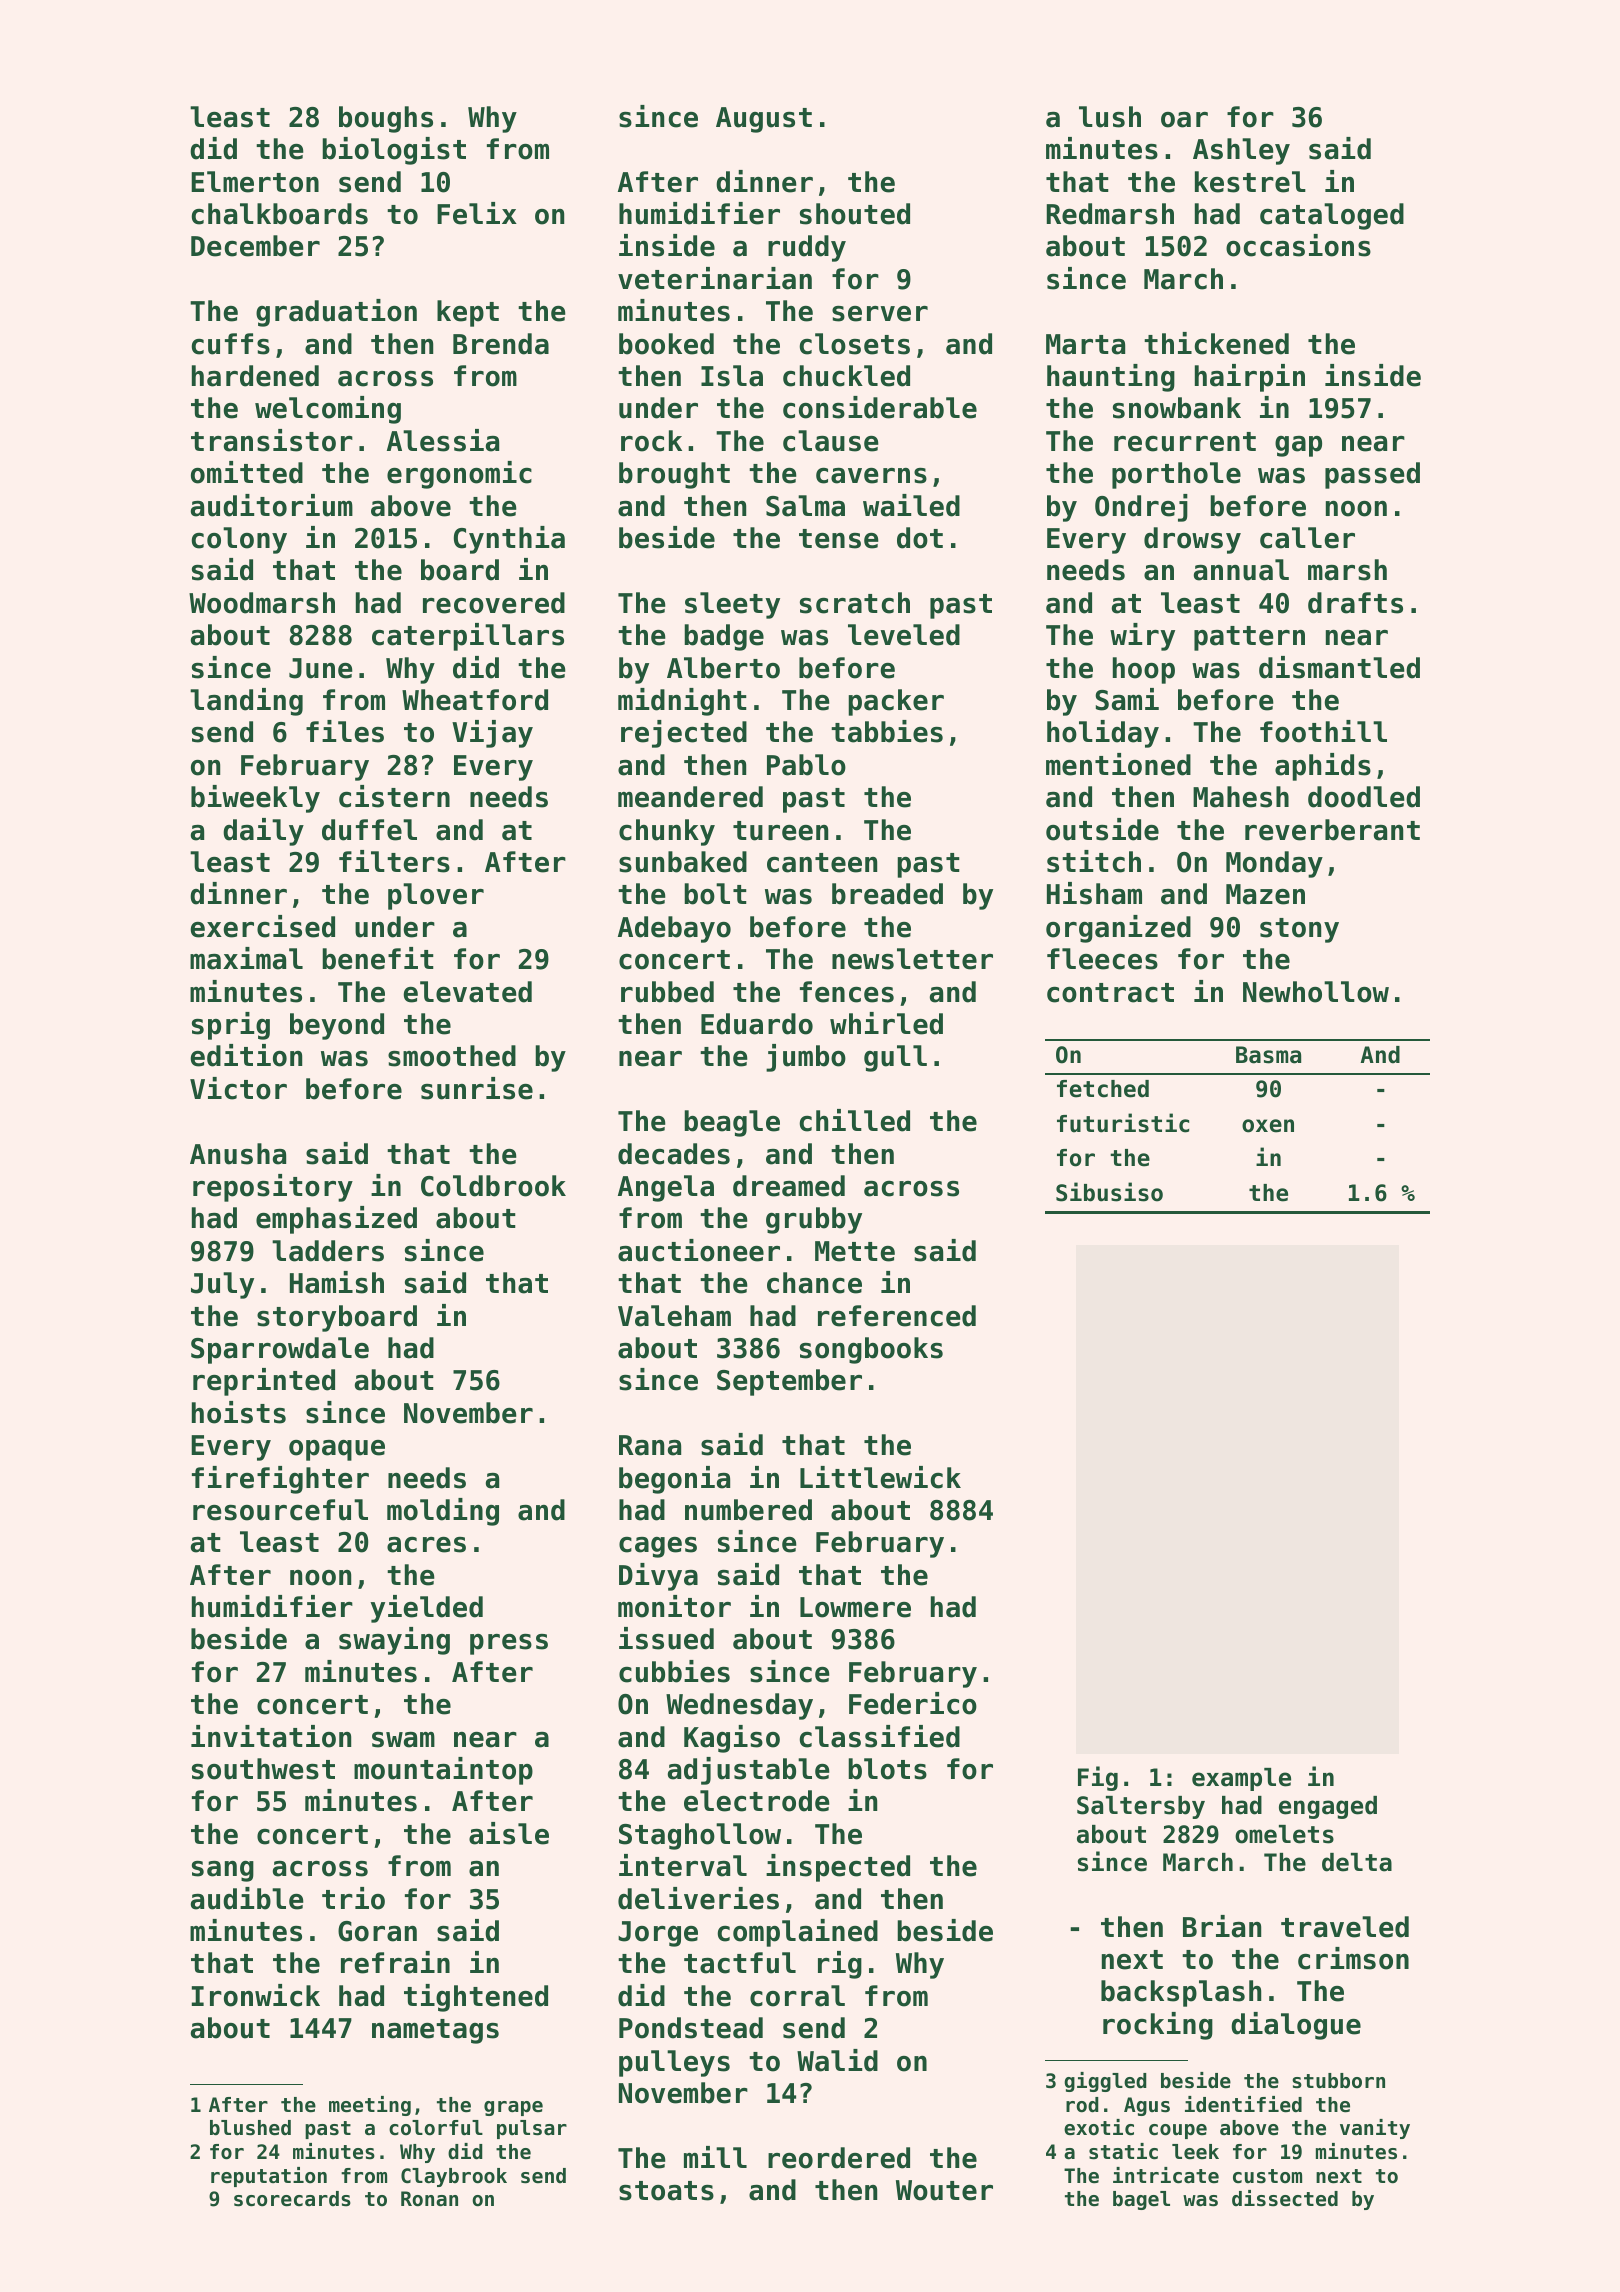 The height and width of the screenshot is (2292, 1620). Describe the element at coordinates (1353, 1958) in the screenshot. I see `crimson` at that location.
